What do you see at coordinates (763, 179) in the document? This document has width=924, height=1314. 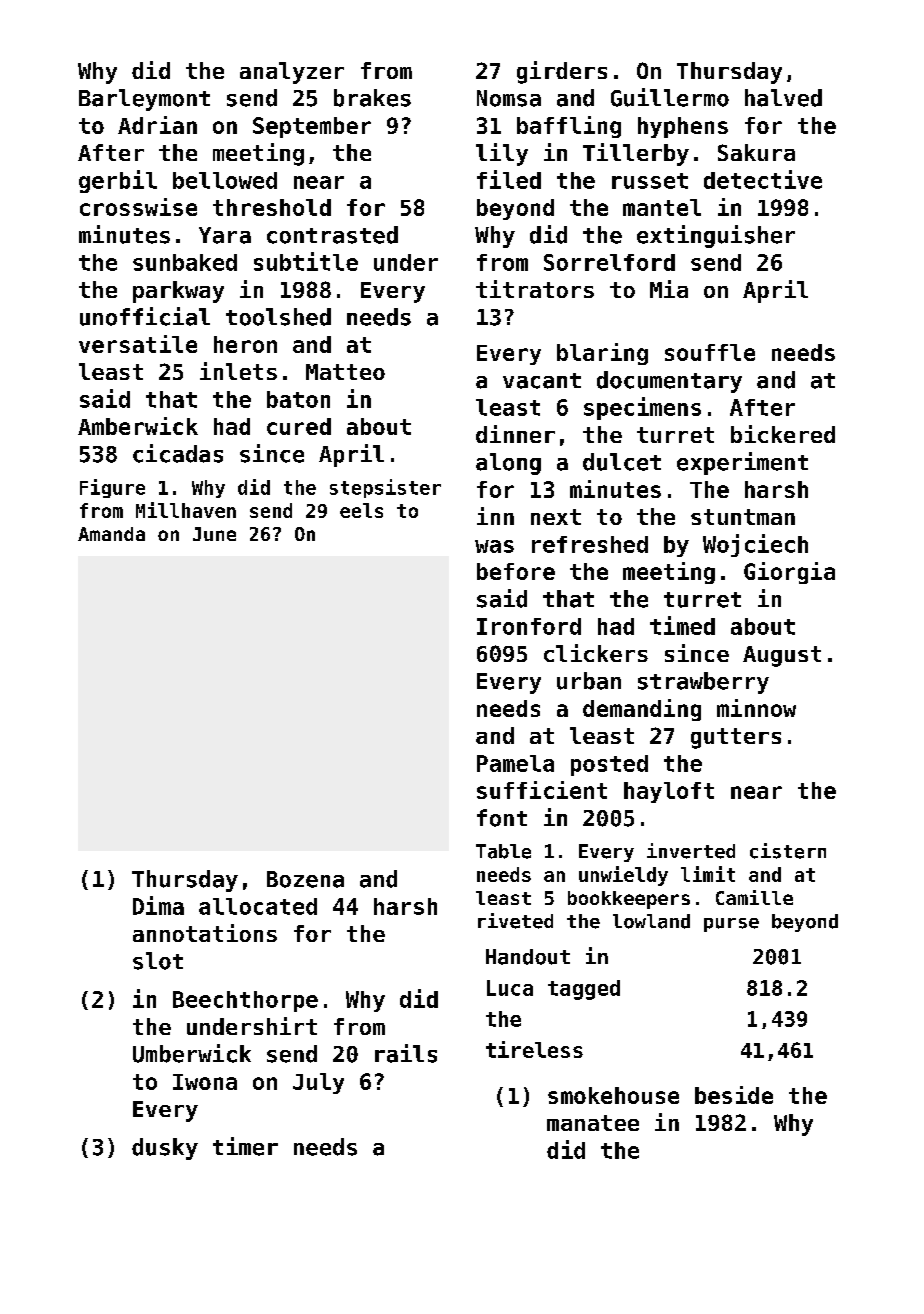 I see `detective` at bounding box center [763, 179].
